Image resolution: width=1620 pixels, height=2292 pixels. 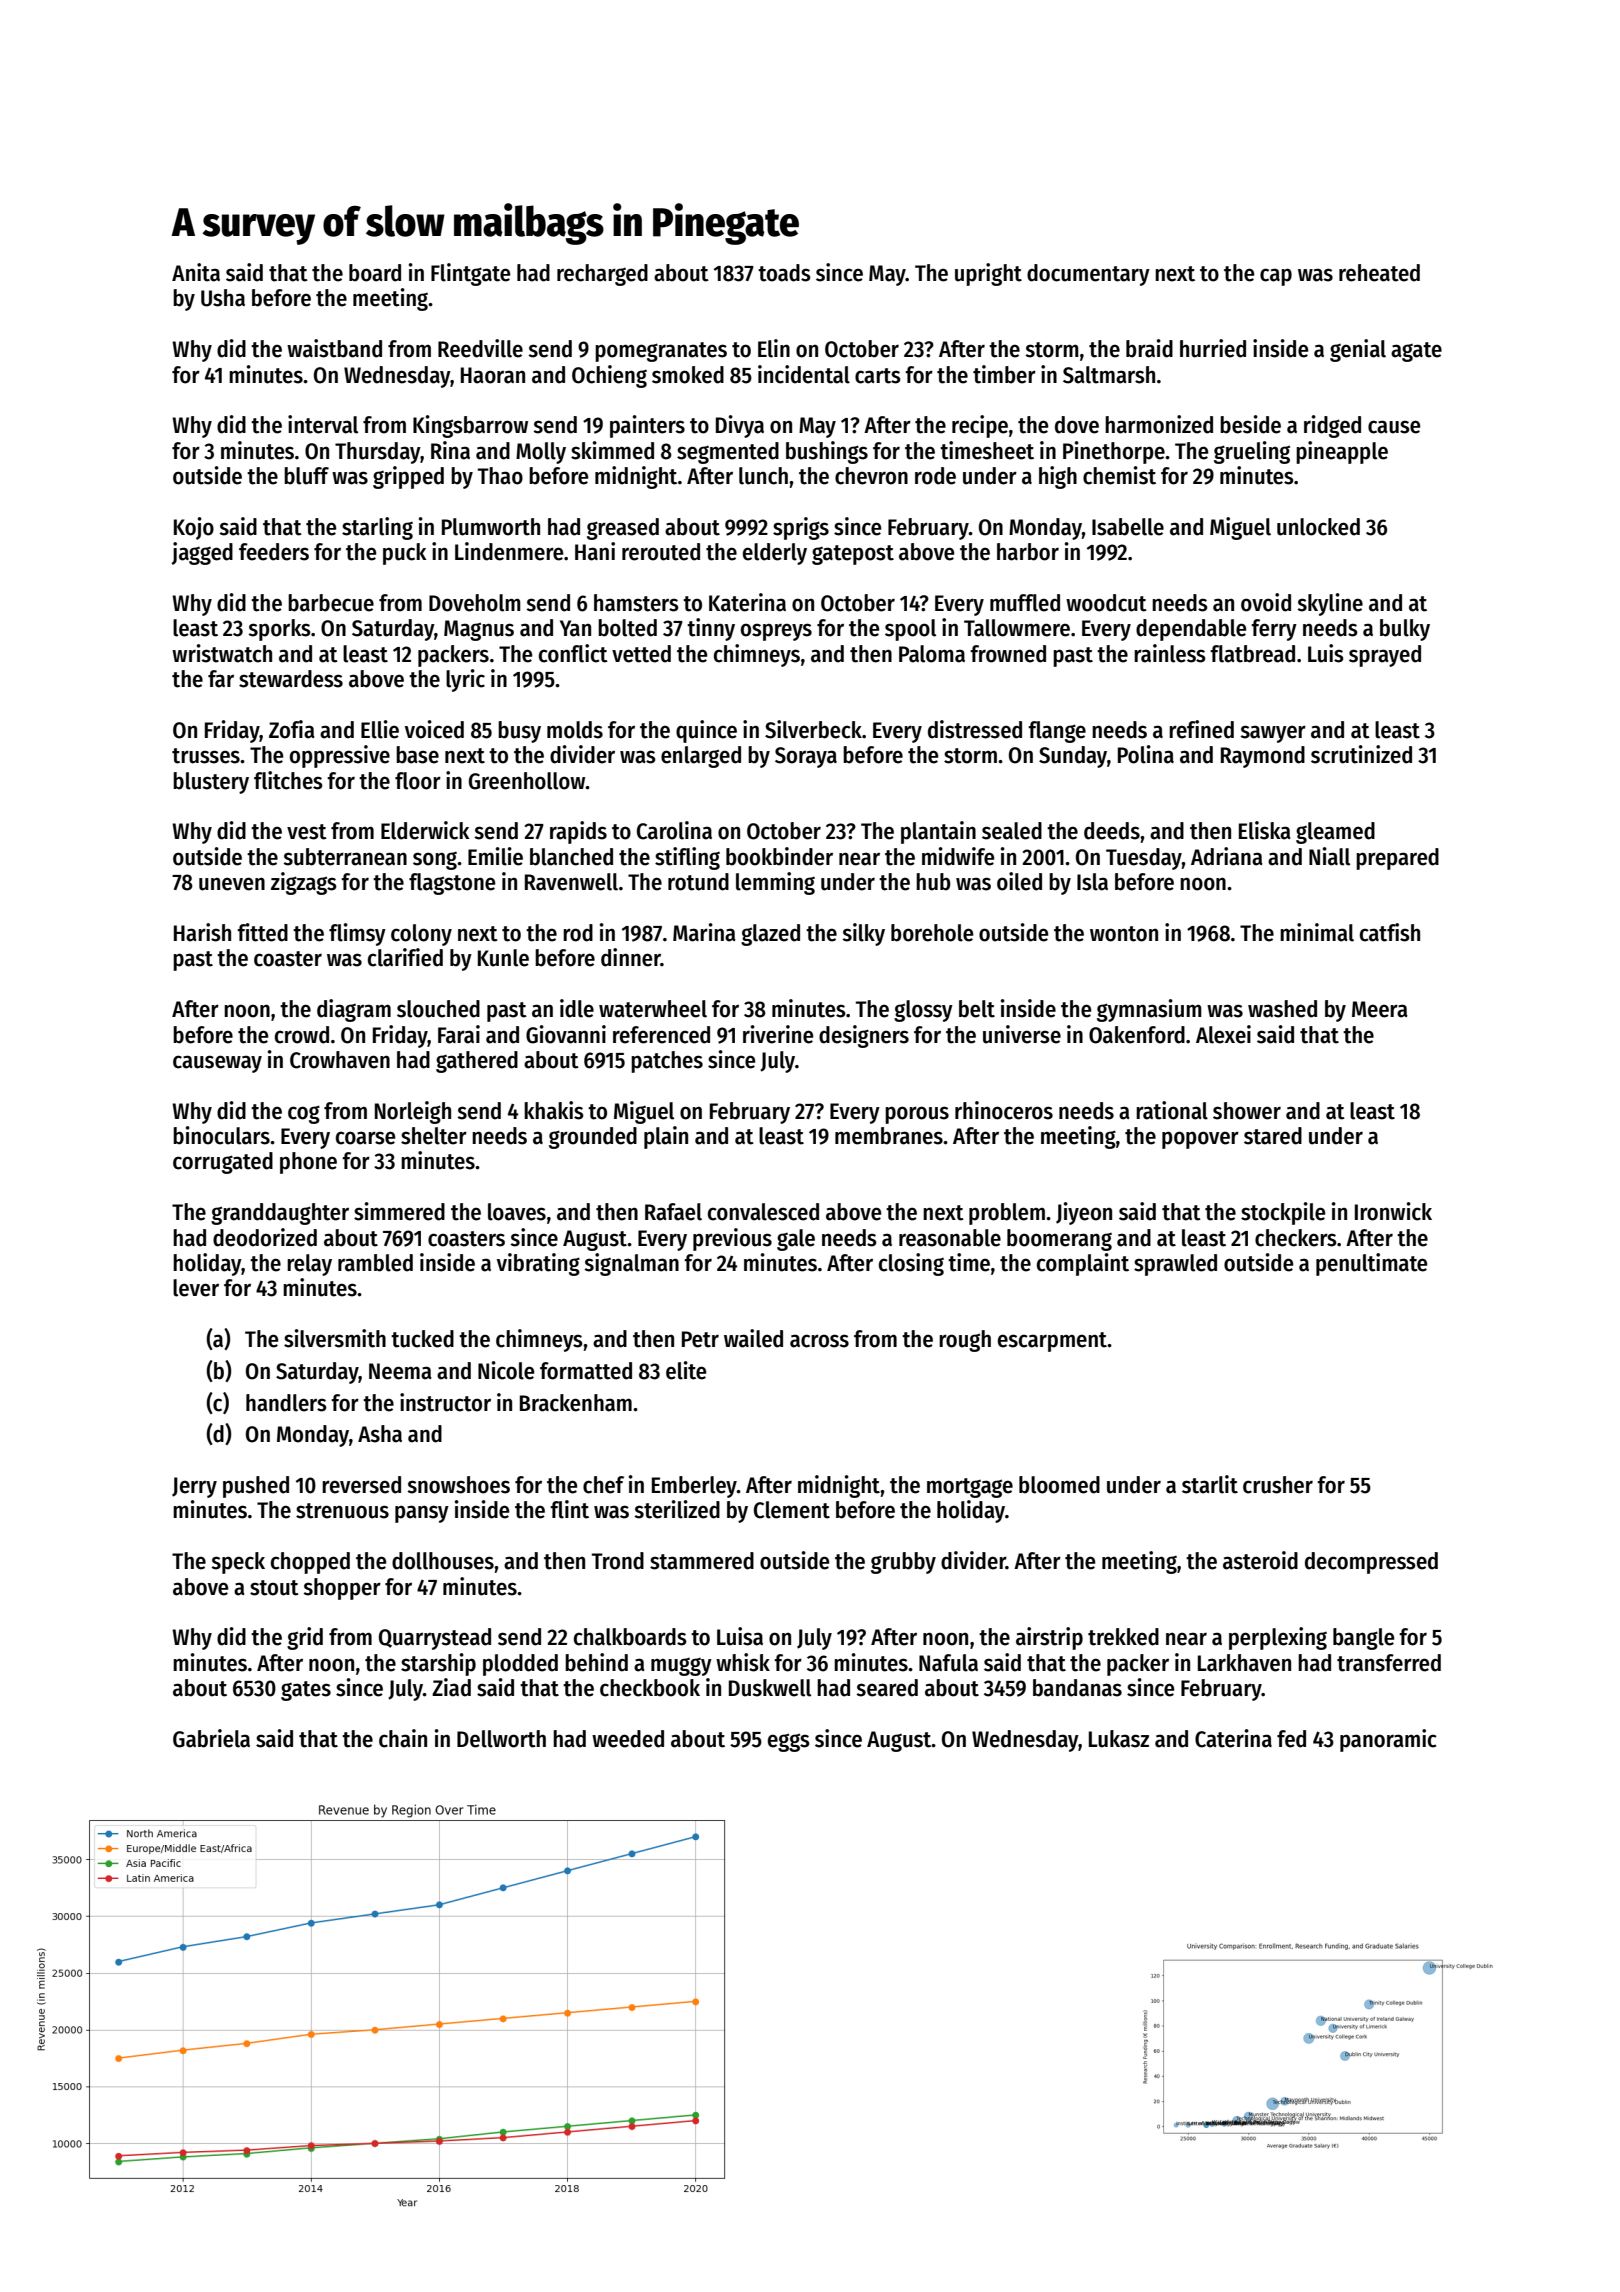 What do you see at coordinates (1213, 348) in the document?
I see `hurried` at bounding box center [1213, 348].
